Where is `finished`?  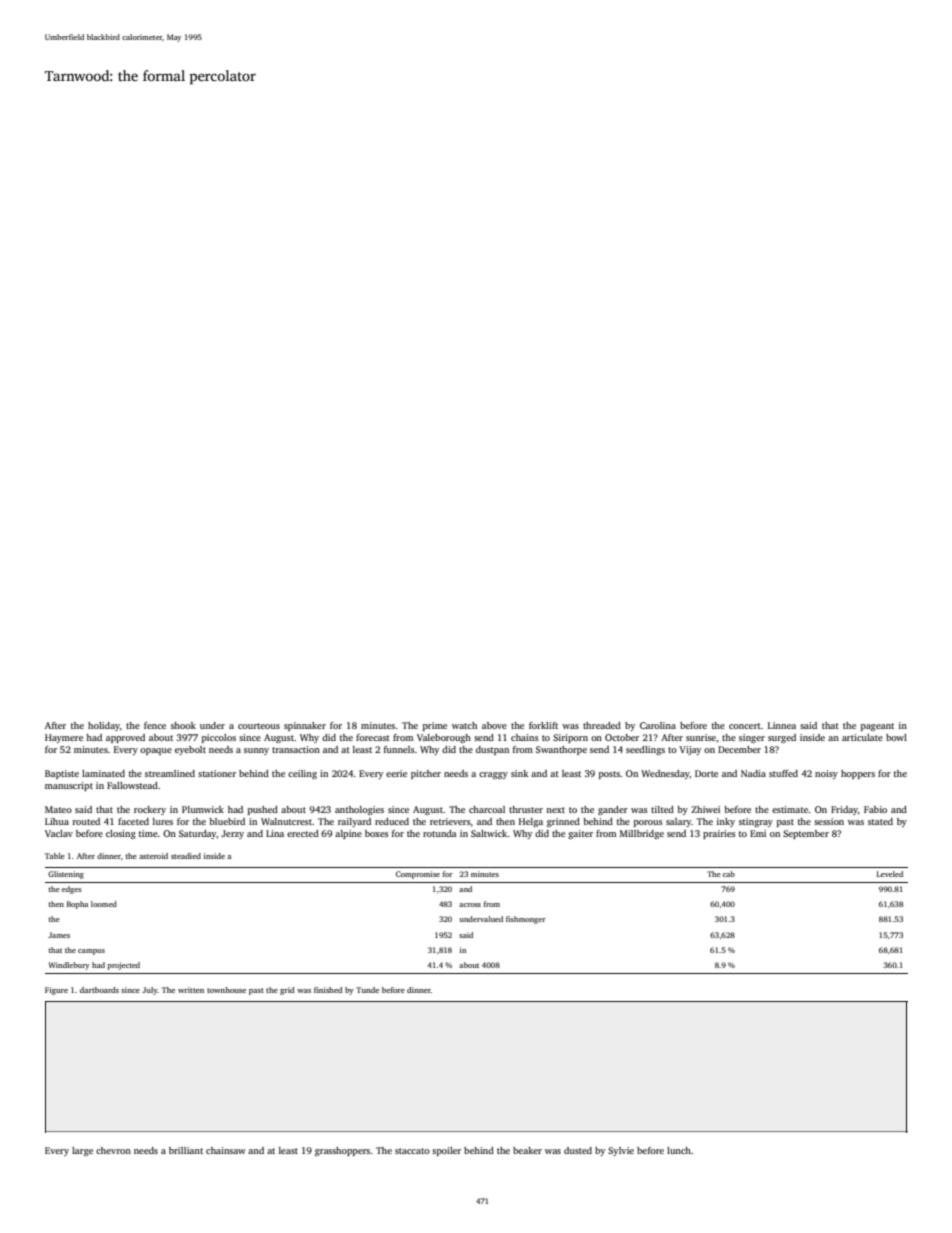 finished is located at coordinates (328, 990).
